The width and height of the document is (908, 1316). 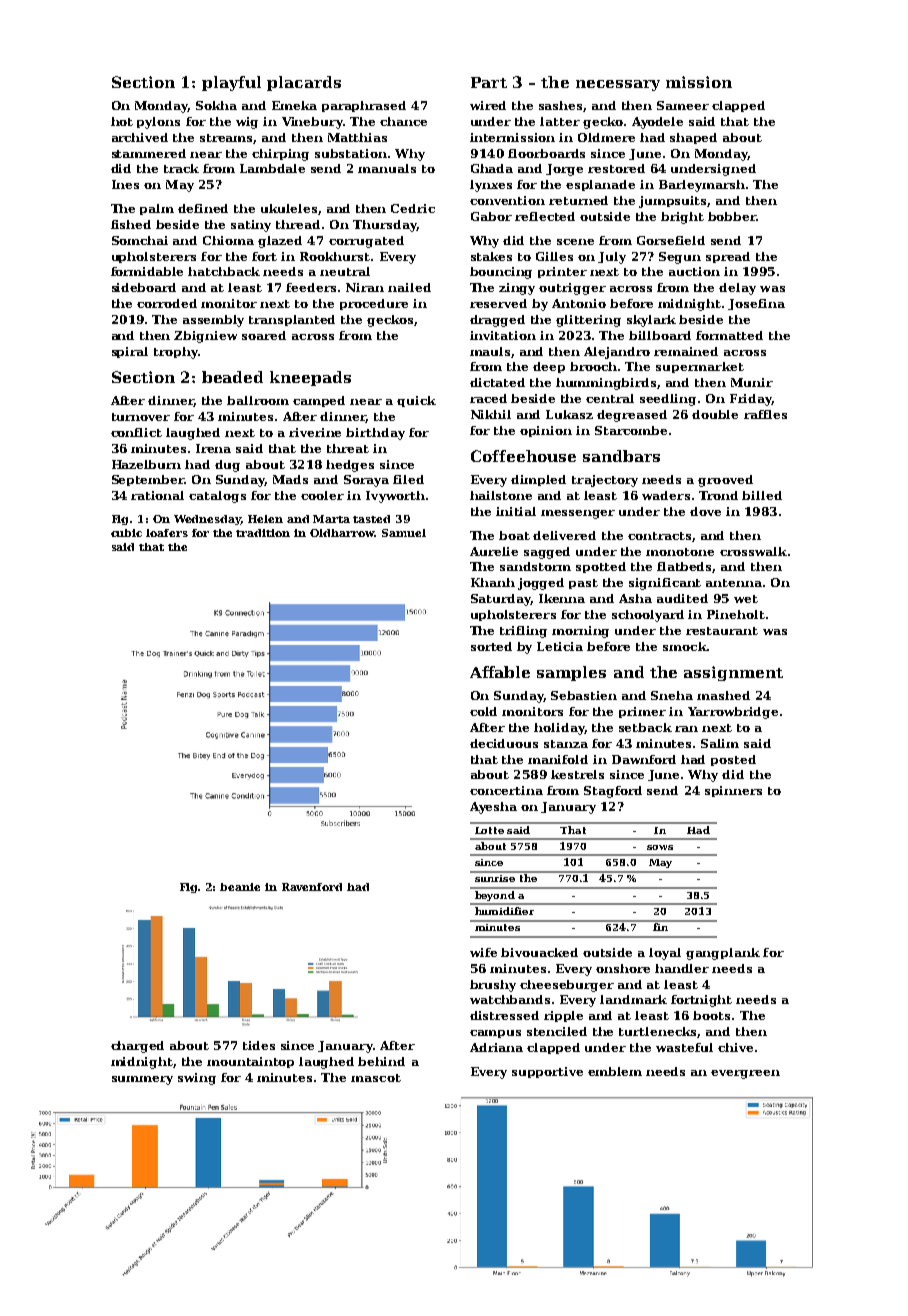 I want to click on chance, so click(x=403, y=121).
